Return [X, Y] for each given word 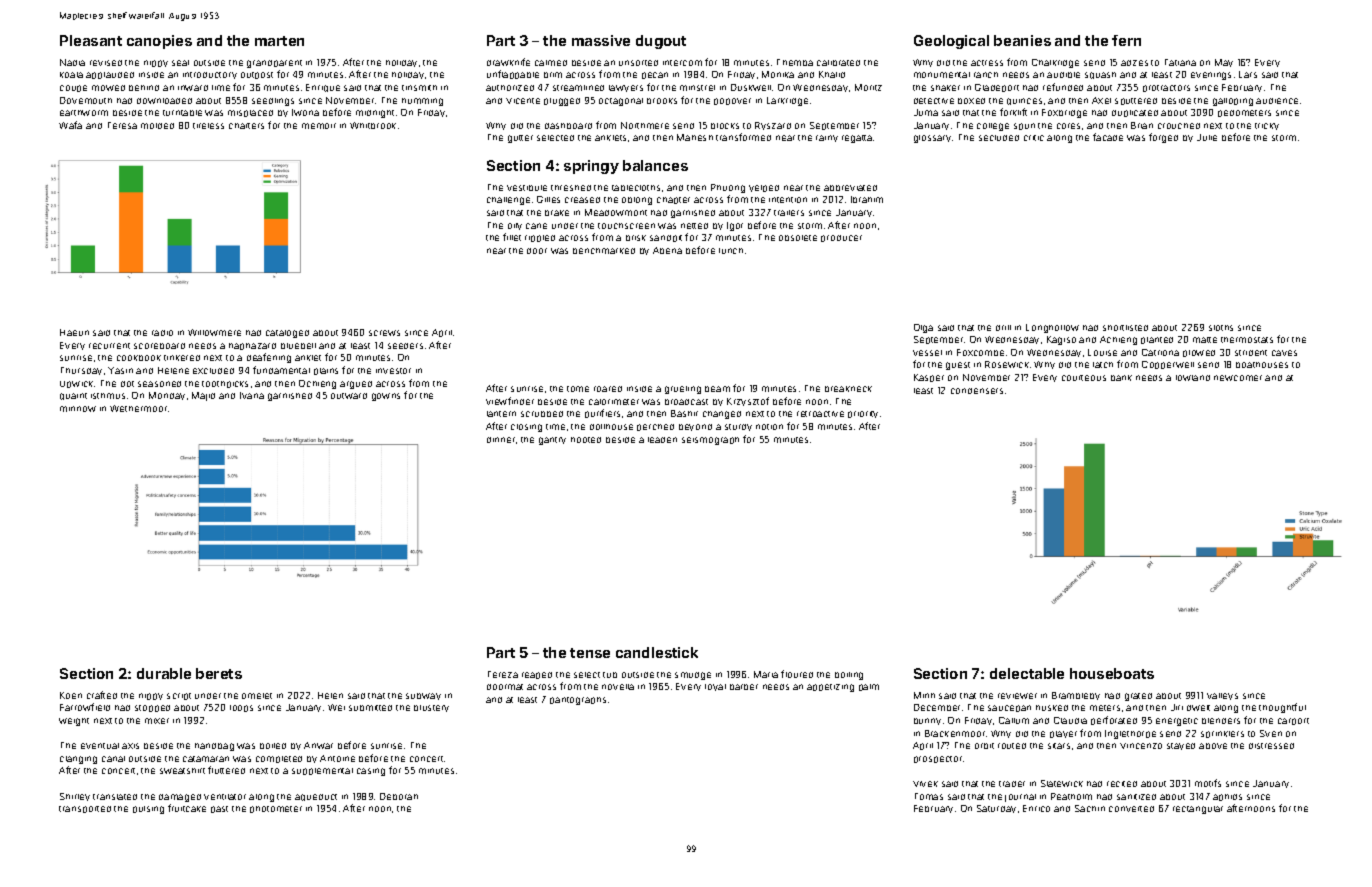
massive [601, 40]
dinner [501, 440]
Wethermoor [138, 408]
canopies [159, 42]
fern [1126, 40]
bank [1121, 378]
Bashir [684, 413]
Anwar [318, 745]
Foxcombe [980, 352]
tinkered [182, 358]
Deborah [399, 796]
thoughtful [1282, 708]
